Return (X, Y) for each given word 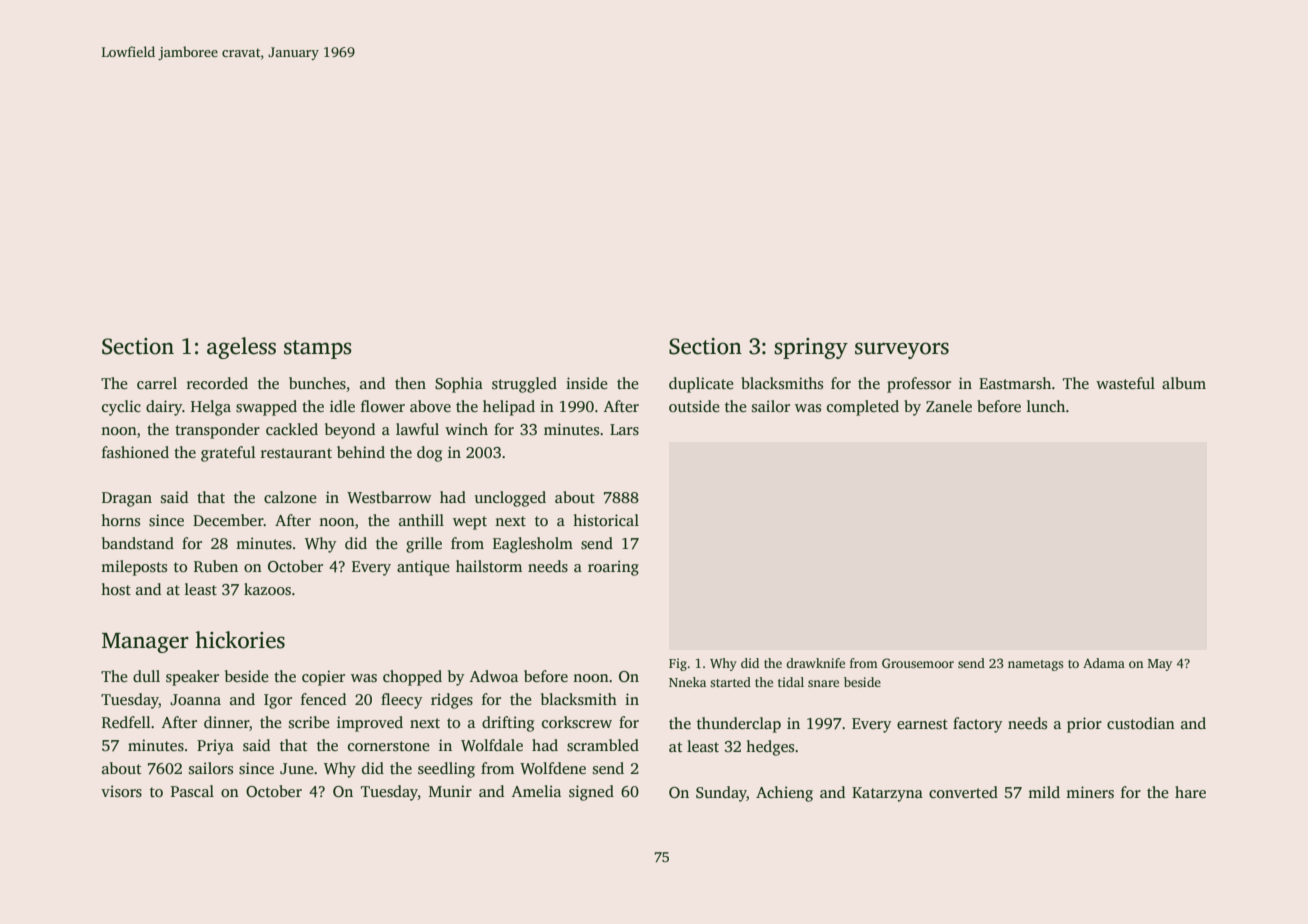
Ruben (216, 566)
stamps (318, 349)
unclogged (510, 499)
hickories (240, 640)
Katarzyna (887, 794)
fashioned (135, 452)
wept (470, 523)
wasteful (1125, 383)
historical (606, 520)
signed (591, 793)
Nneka (687, 682)
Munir (450, 791)
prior (1084, 725)
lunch (1046, 406)
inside (587, 383)
